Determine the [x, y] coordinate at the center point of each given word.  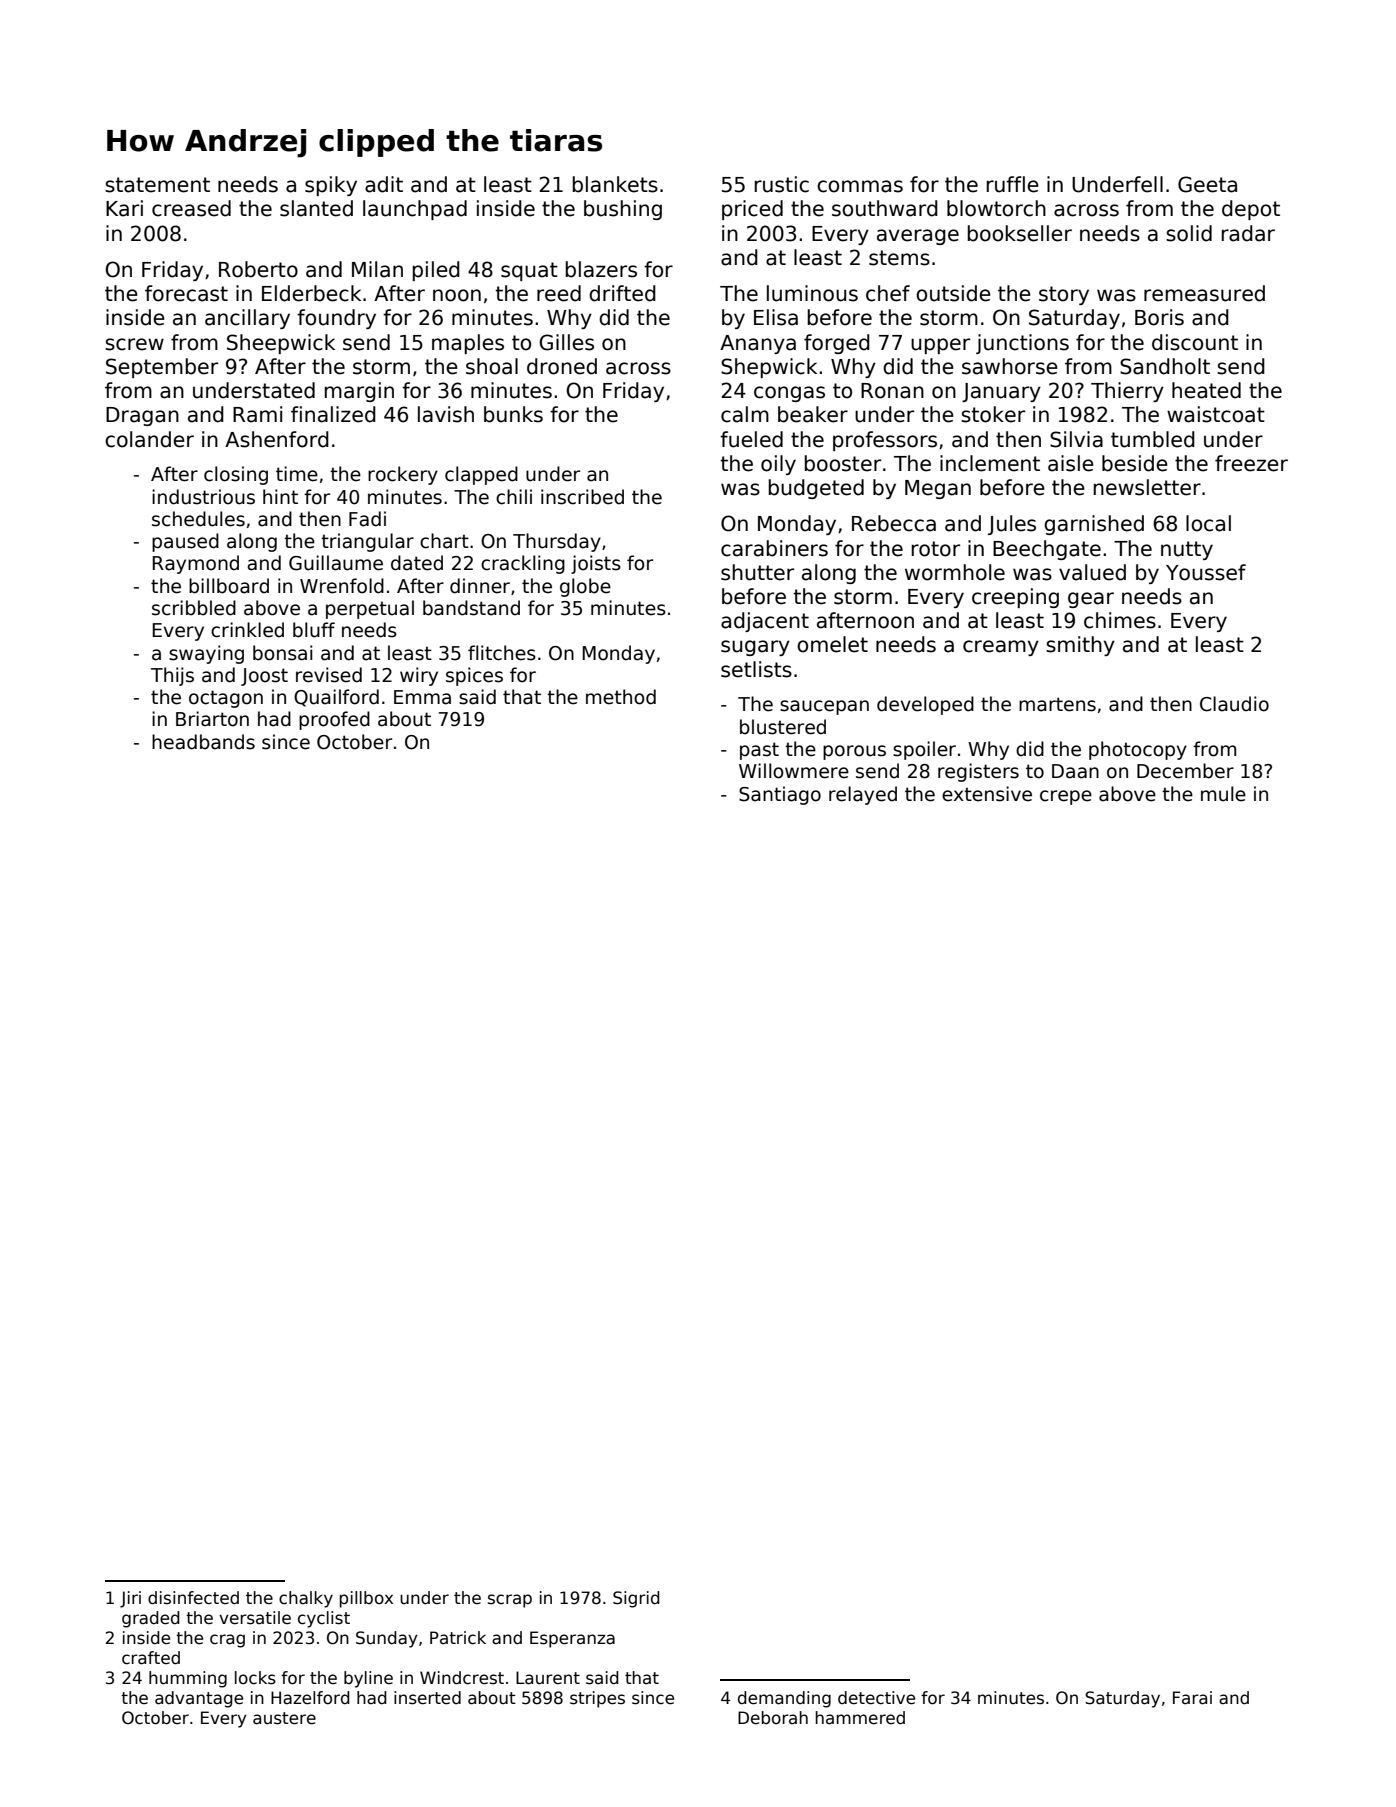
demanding [784, 1699]
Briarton [212, 719]
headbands [203, 742]
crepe [1066, 797]
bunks [513, 414]
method [621, 697]
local [1208, 523]
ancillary [247, 319]
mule [1223, 794]
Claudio [1234, 704]
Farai [1192, 1698]
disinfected [193, 1598]
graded [151, 1619]
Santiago [780, 795]
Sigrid [636, 1599]
